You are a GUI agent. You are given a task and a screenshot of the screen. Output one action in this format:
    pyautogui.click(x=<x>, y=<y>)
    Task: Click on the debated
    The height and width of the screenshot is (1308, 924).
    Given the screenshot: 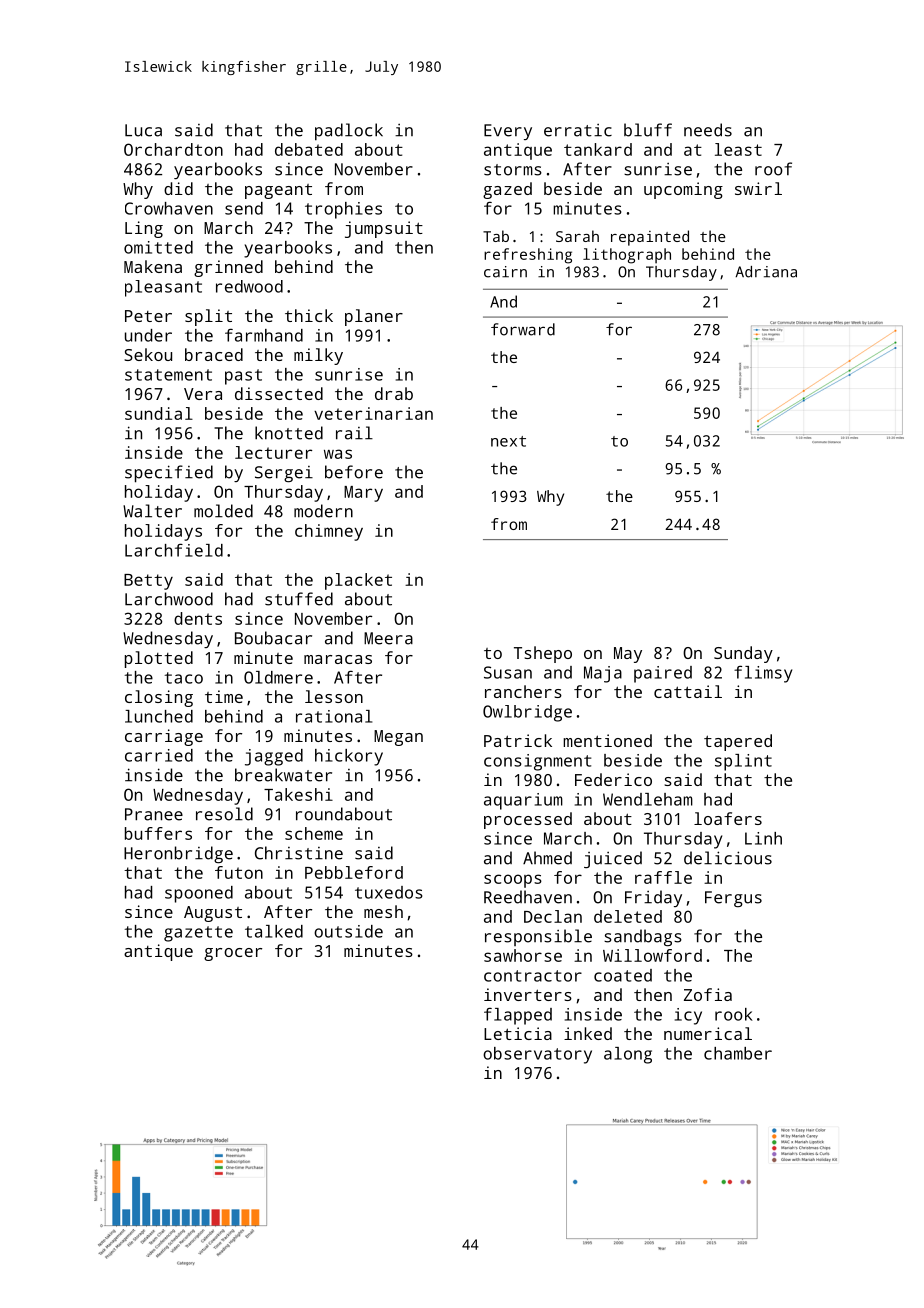 What is the action you would take?
    pyautogui.click(x=309, y=149)
